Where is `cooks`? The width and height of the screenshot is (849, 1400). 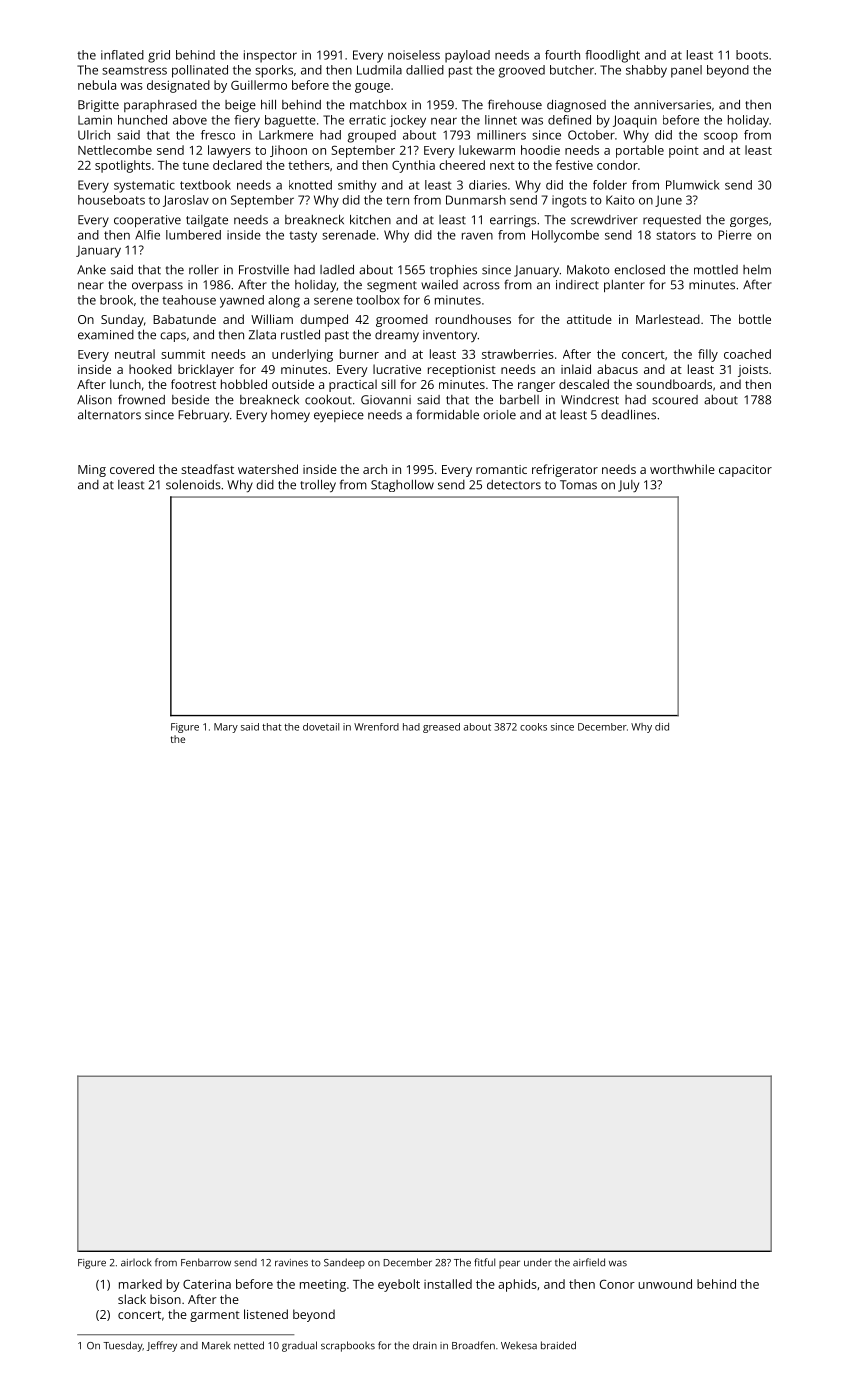
cooks is located at coordinates (533, 727).
